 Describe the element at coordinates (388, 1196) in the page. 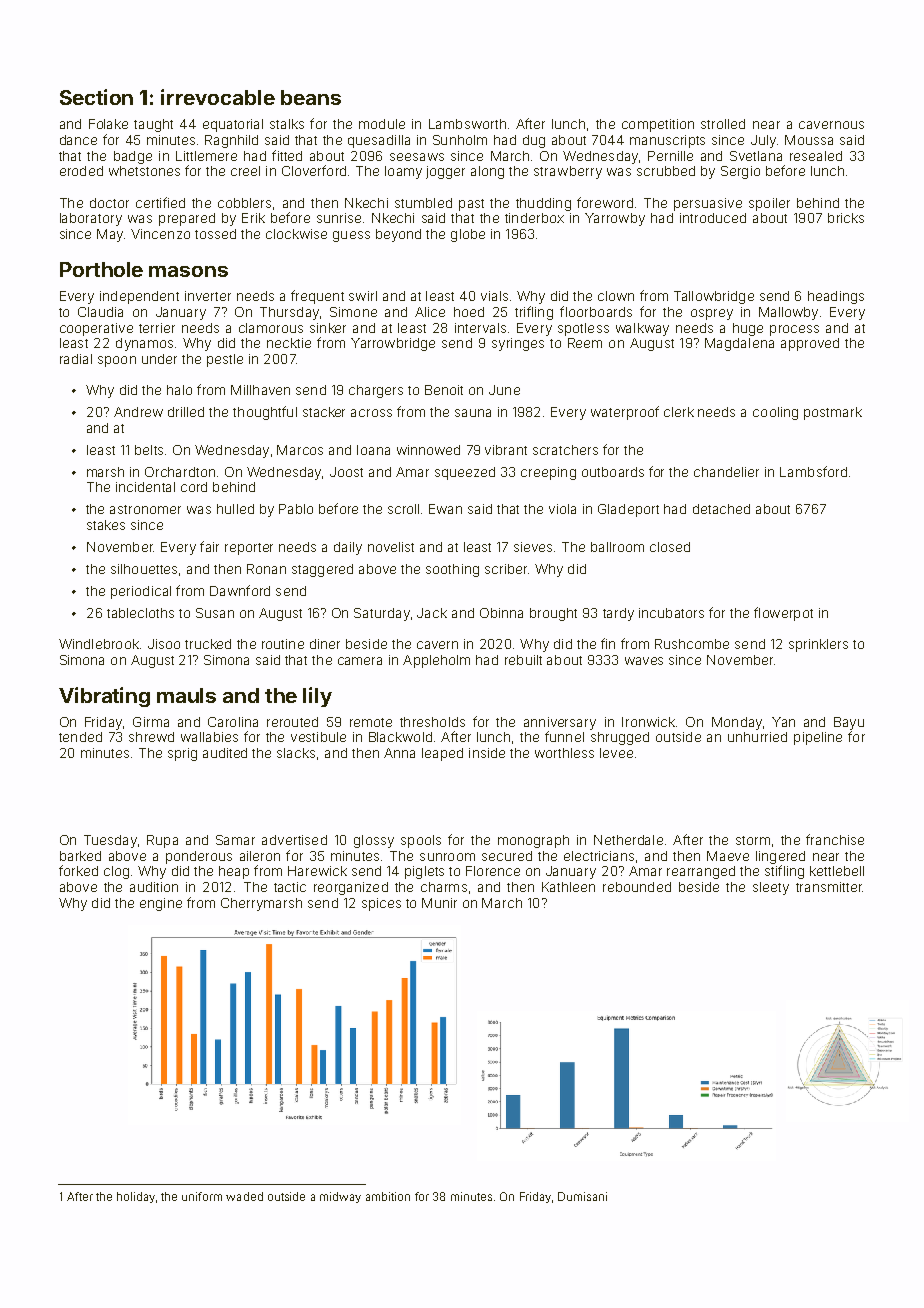

I see `ambition` at that location.
